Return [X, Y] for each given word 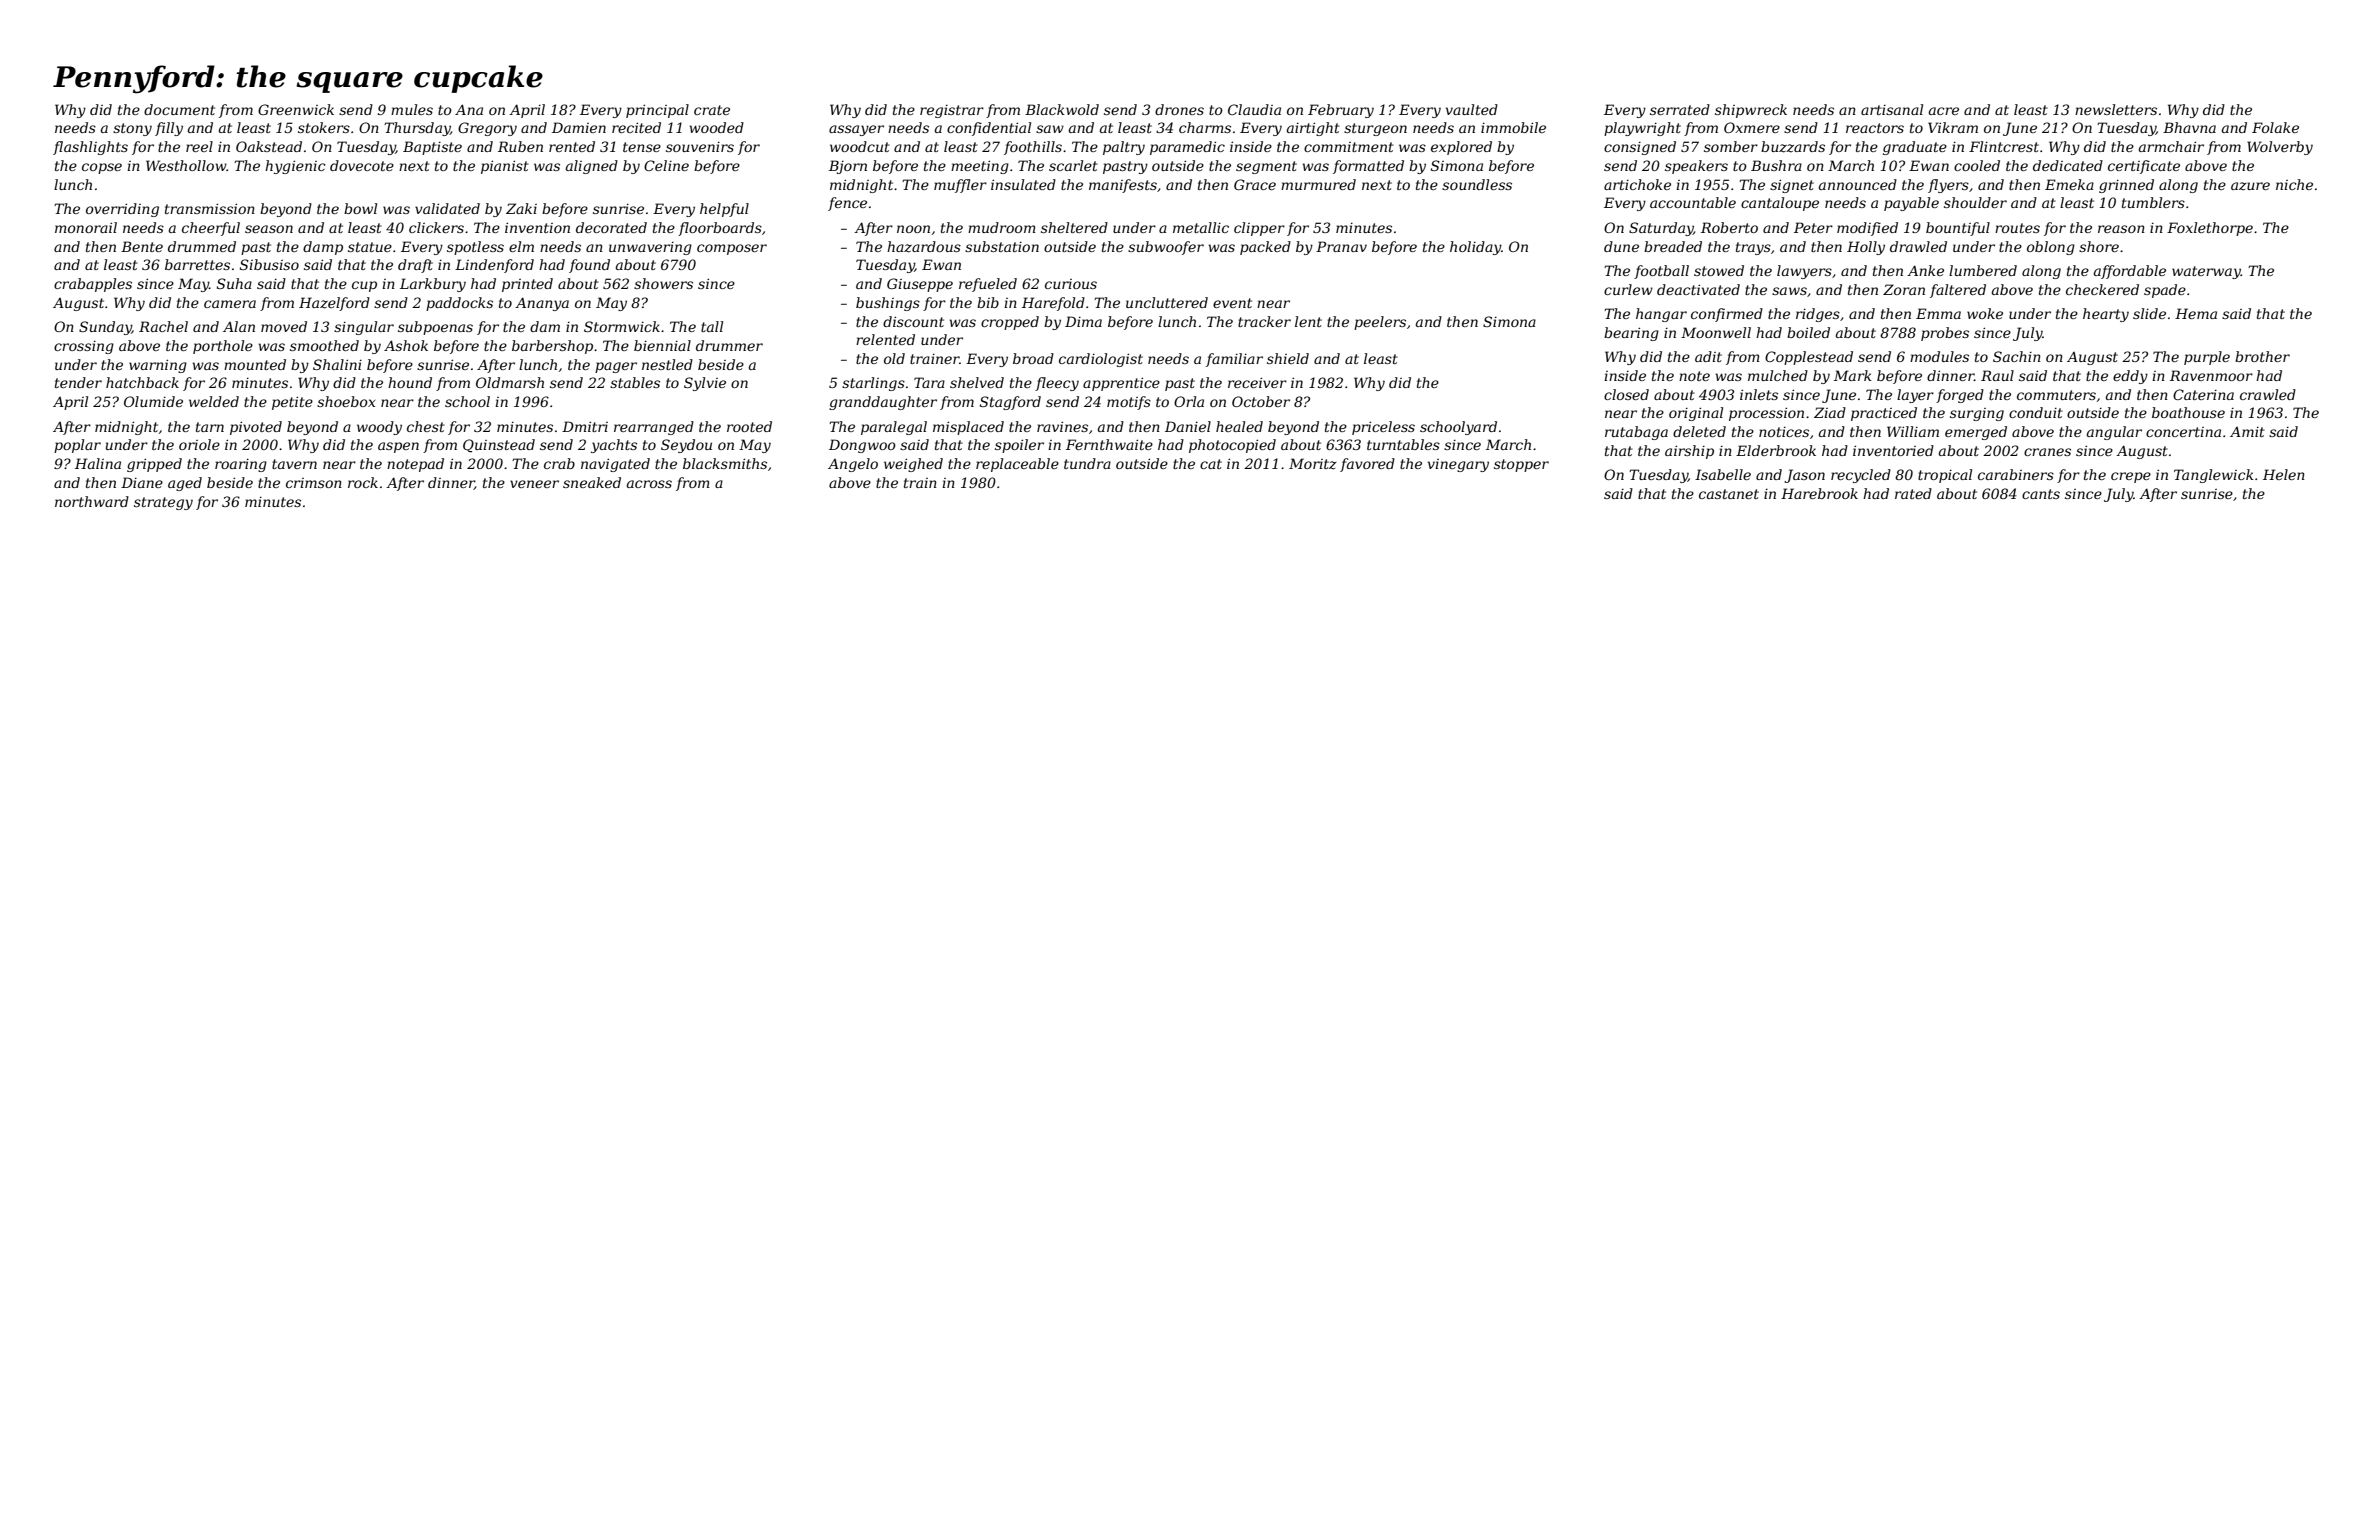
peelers [1380, 323]
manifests [1123, 186]
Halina [98, 463]
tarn [210, 427]
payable [1911, 204]
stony [132, 129]
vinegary [1458, 465]
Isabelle [1723, 474]
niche [2294, 184]
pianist [505, 167]
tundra [1087, 463]
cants [2041, 494]
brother [2262, 356]
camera [230, 304]
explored [1461, 148]
